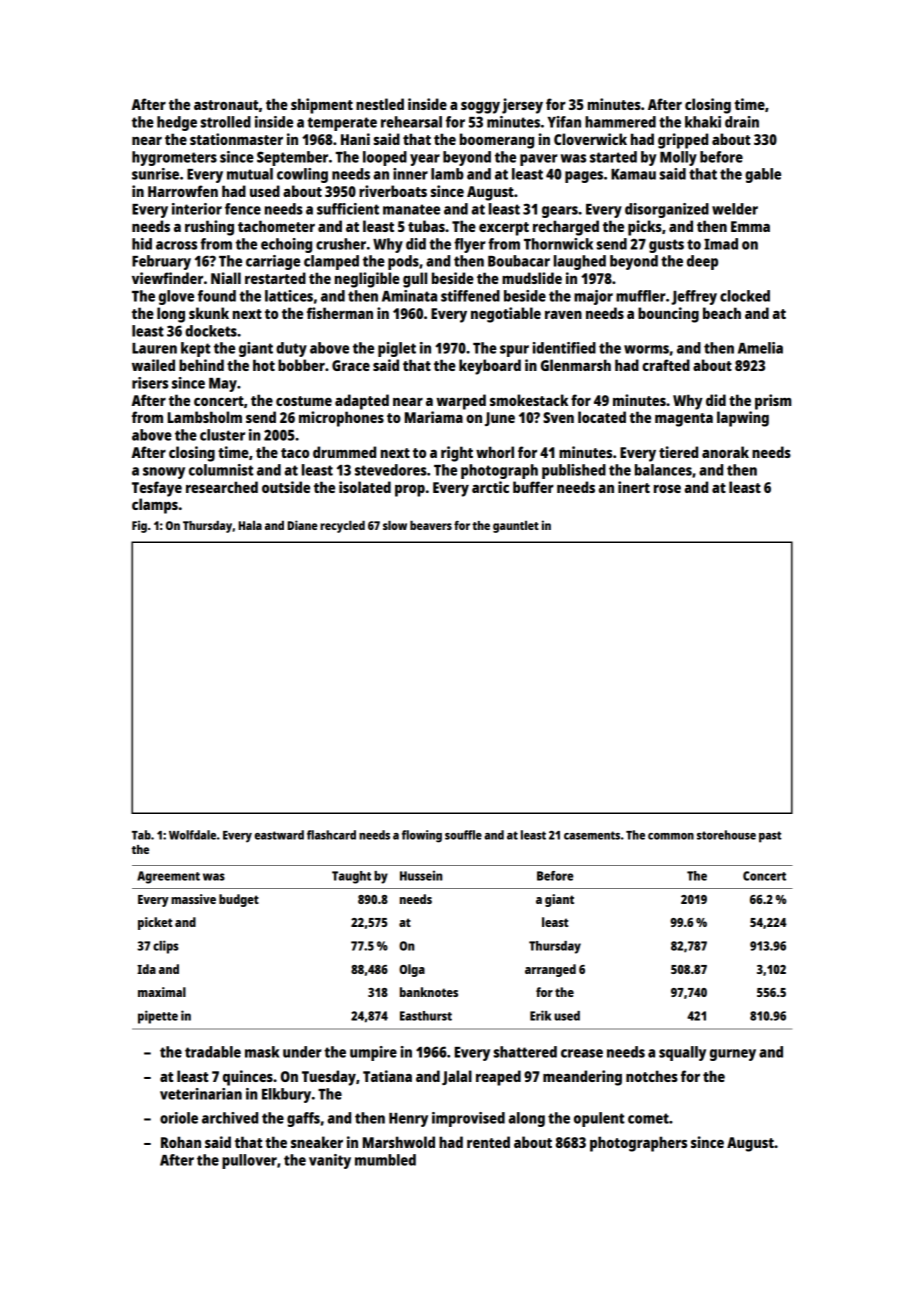 This image has height=1311, width=924. I want to click on Hala, so click(250, 525).
